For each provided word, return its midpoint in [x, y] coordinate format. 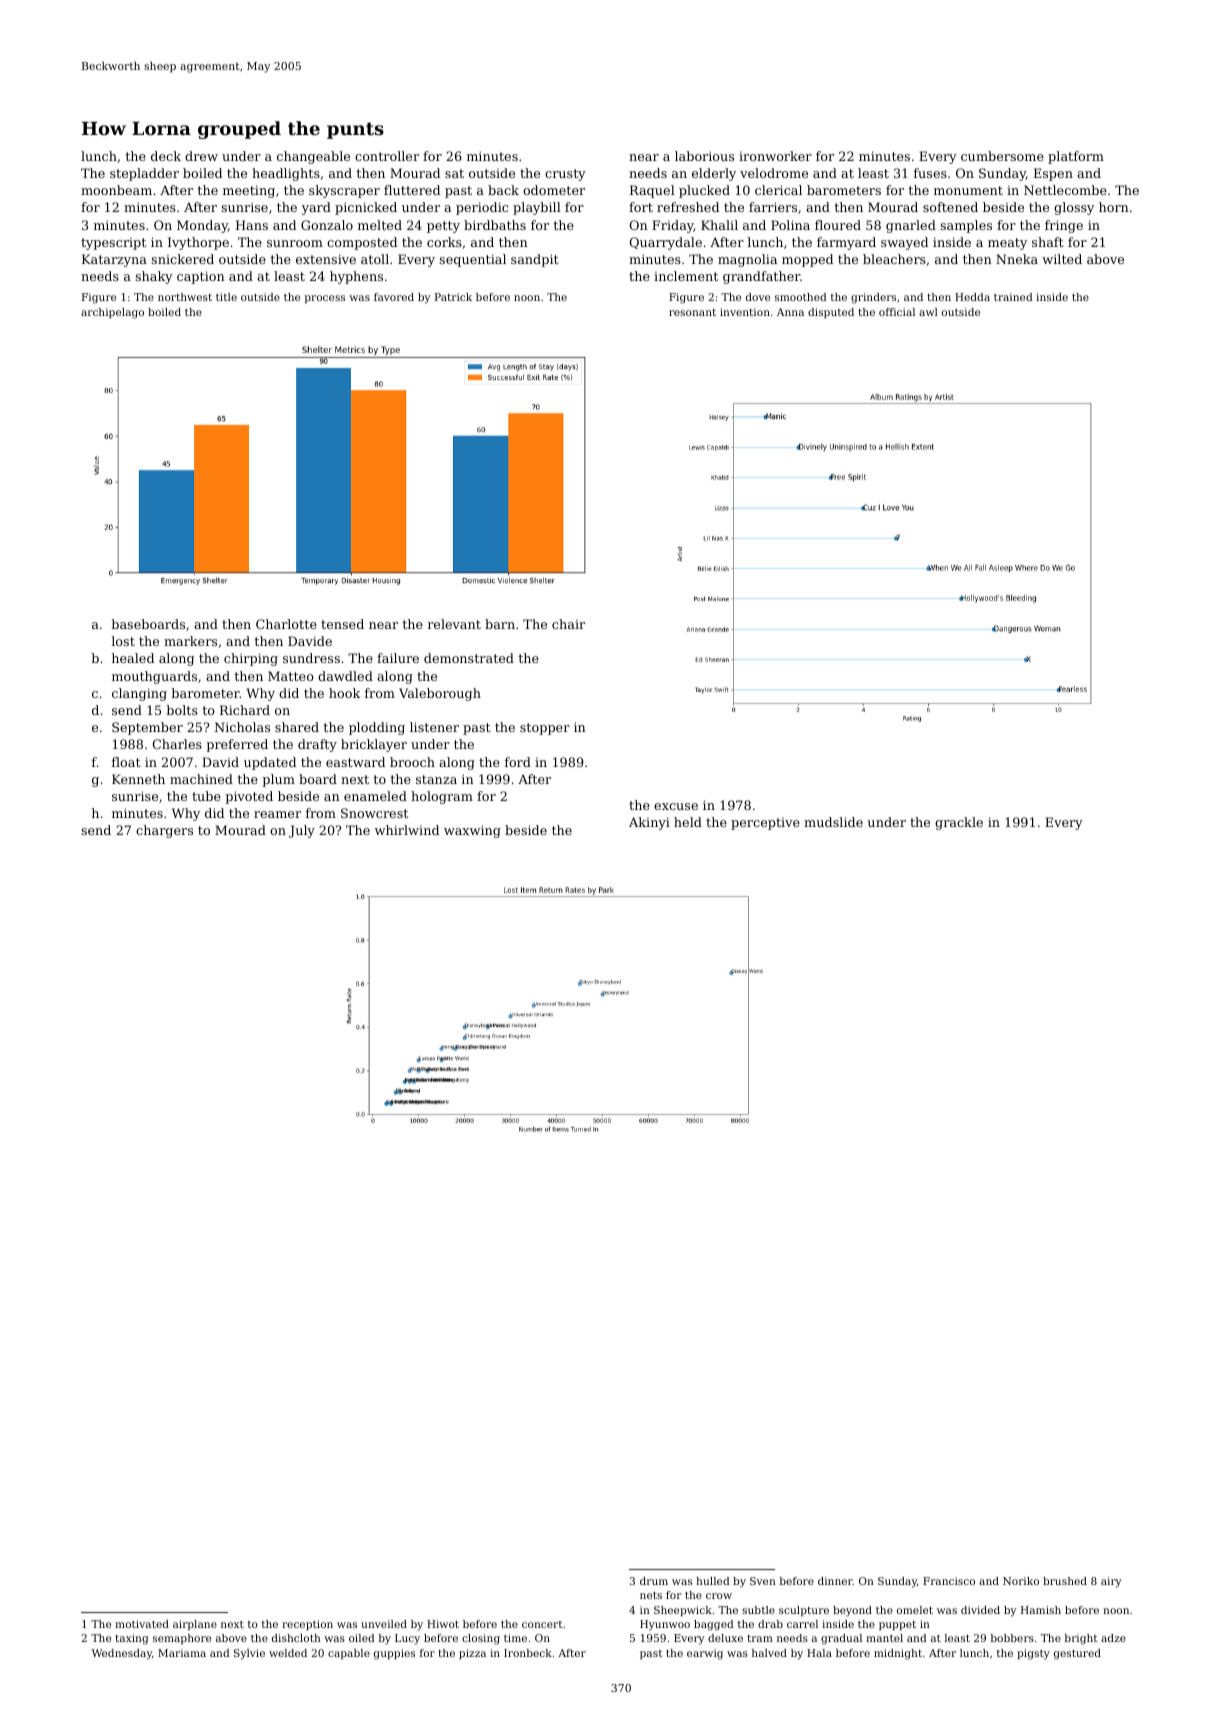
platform [1076, 157]
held [688, 822]
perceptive [765, 824]
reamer [277, 814]
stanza [436, 779]
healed [133, 658]
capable [349, 1654]
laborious [704, 156]
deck [166, 156]
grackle [959, 823]
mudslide [833, 822]
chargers [164, 831]
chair [568, 624]
